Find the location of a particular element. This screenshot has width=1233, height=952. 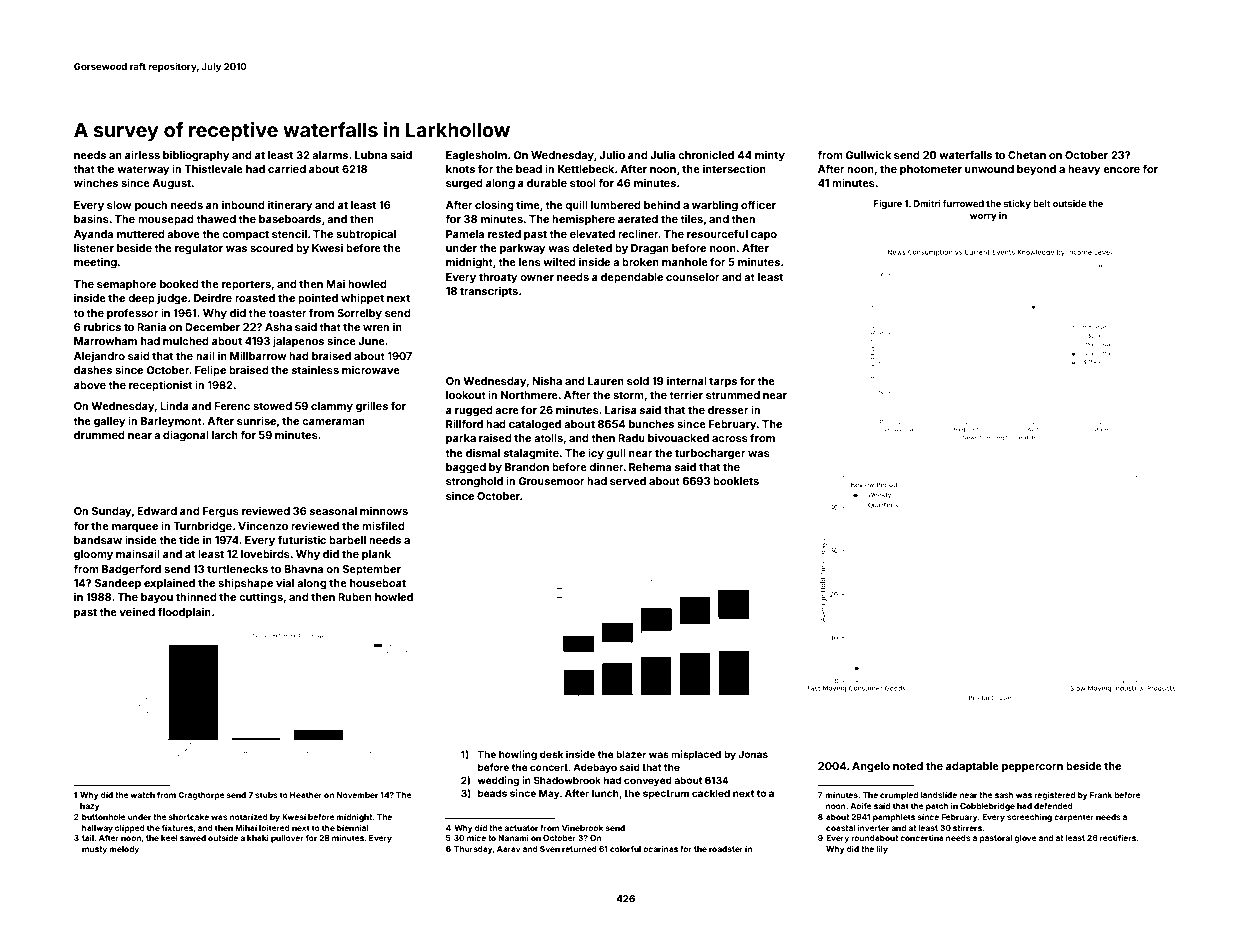

booklets is located at coordinates (736, 481).
